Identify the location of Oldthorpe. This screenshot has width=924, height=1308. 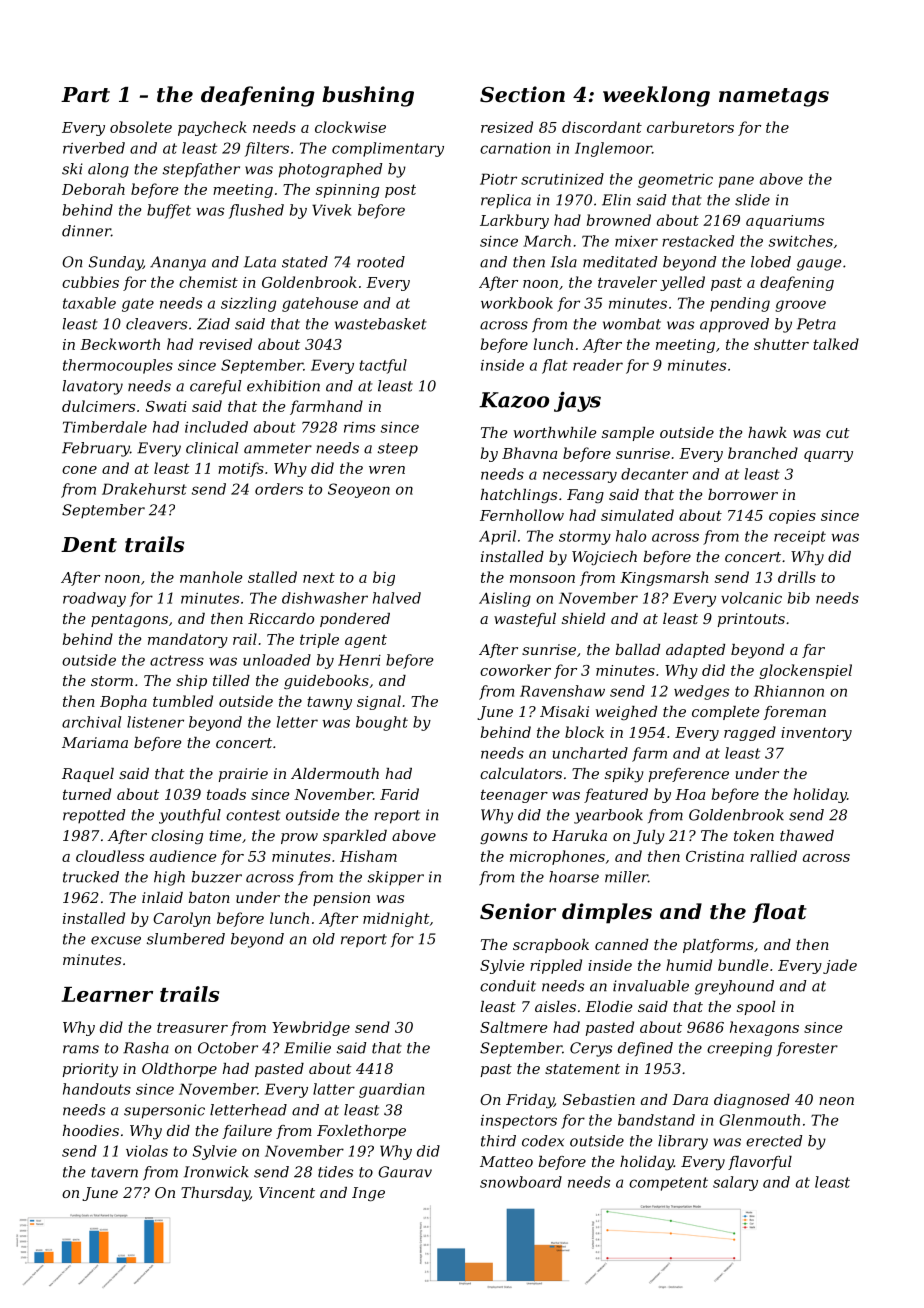
(179, 1070).
